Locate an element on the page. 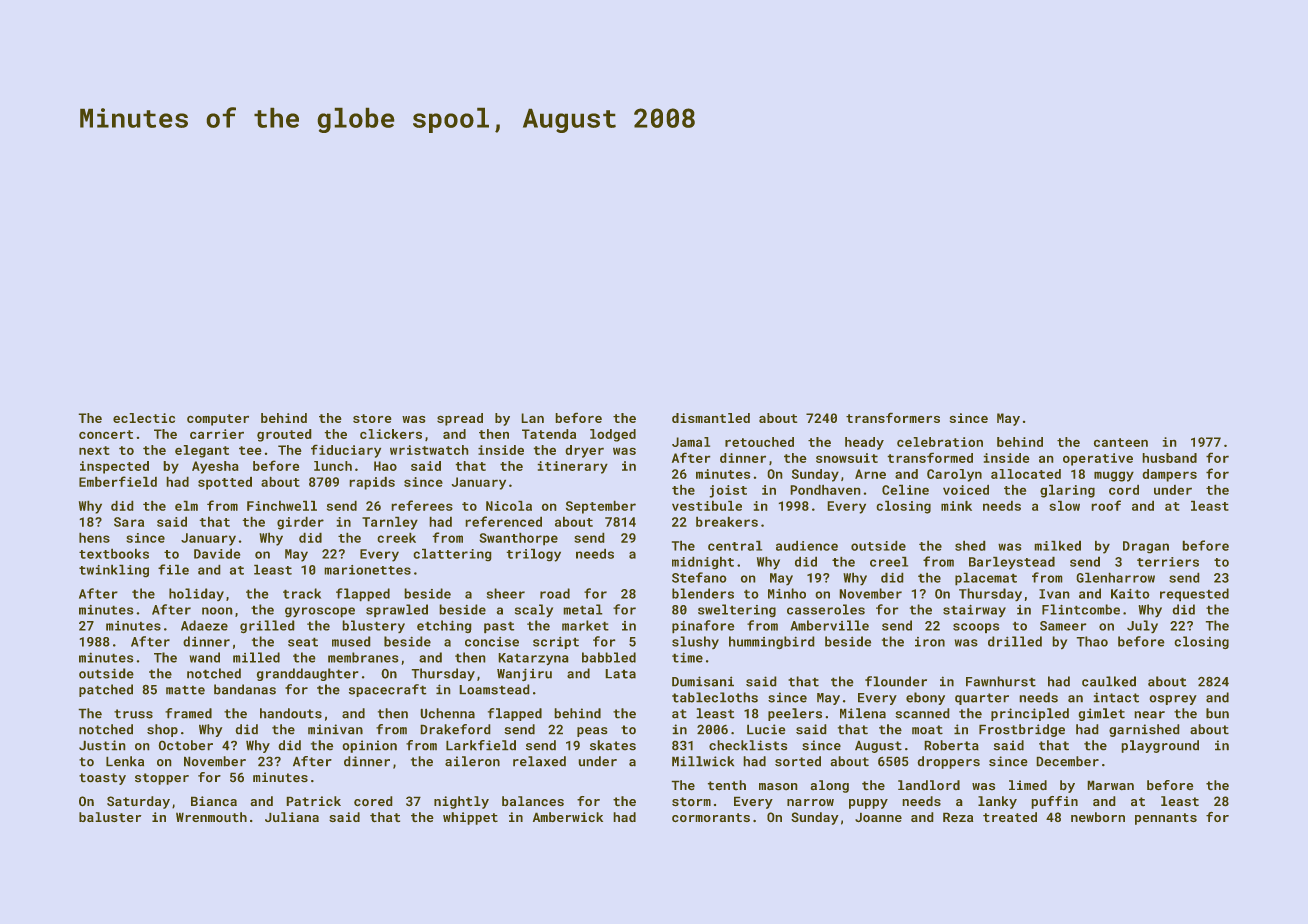  wristwatch is located at coordinates (429, 450).
